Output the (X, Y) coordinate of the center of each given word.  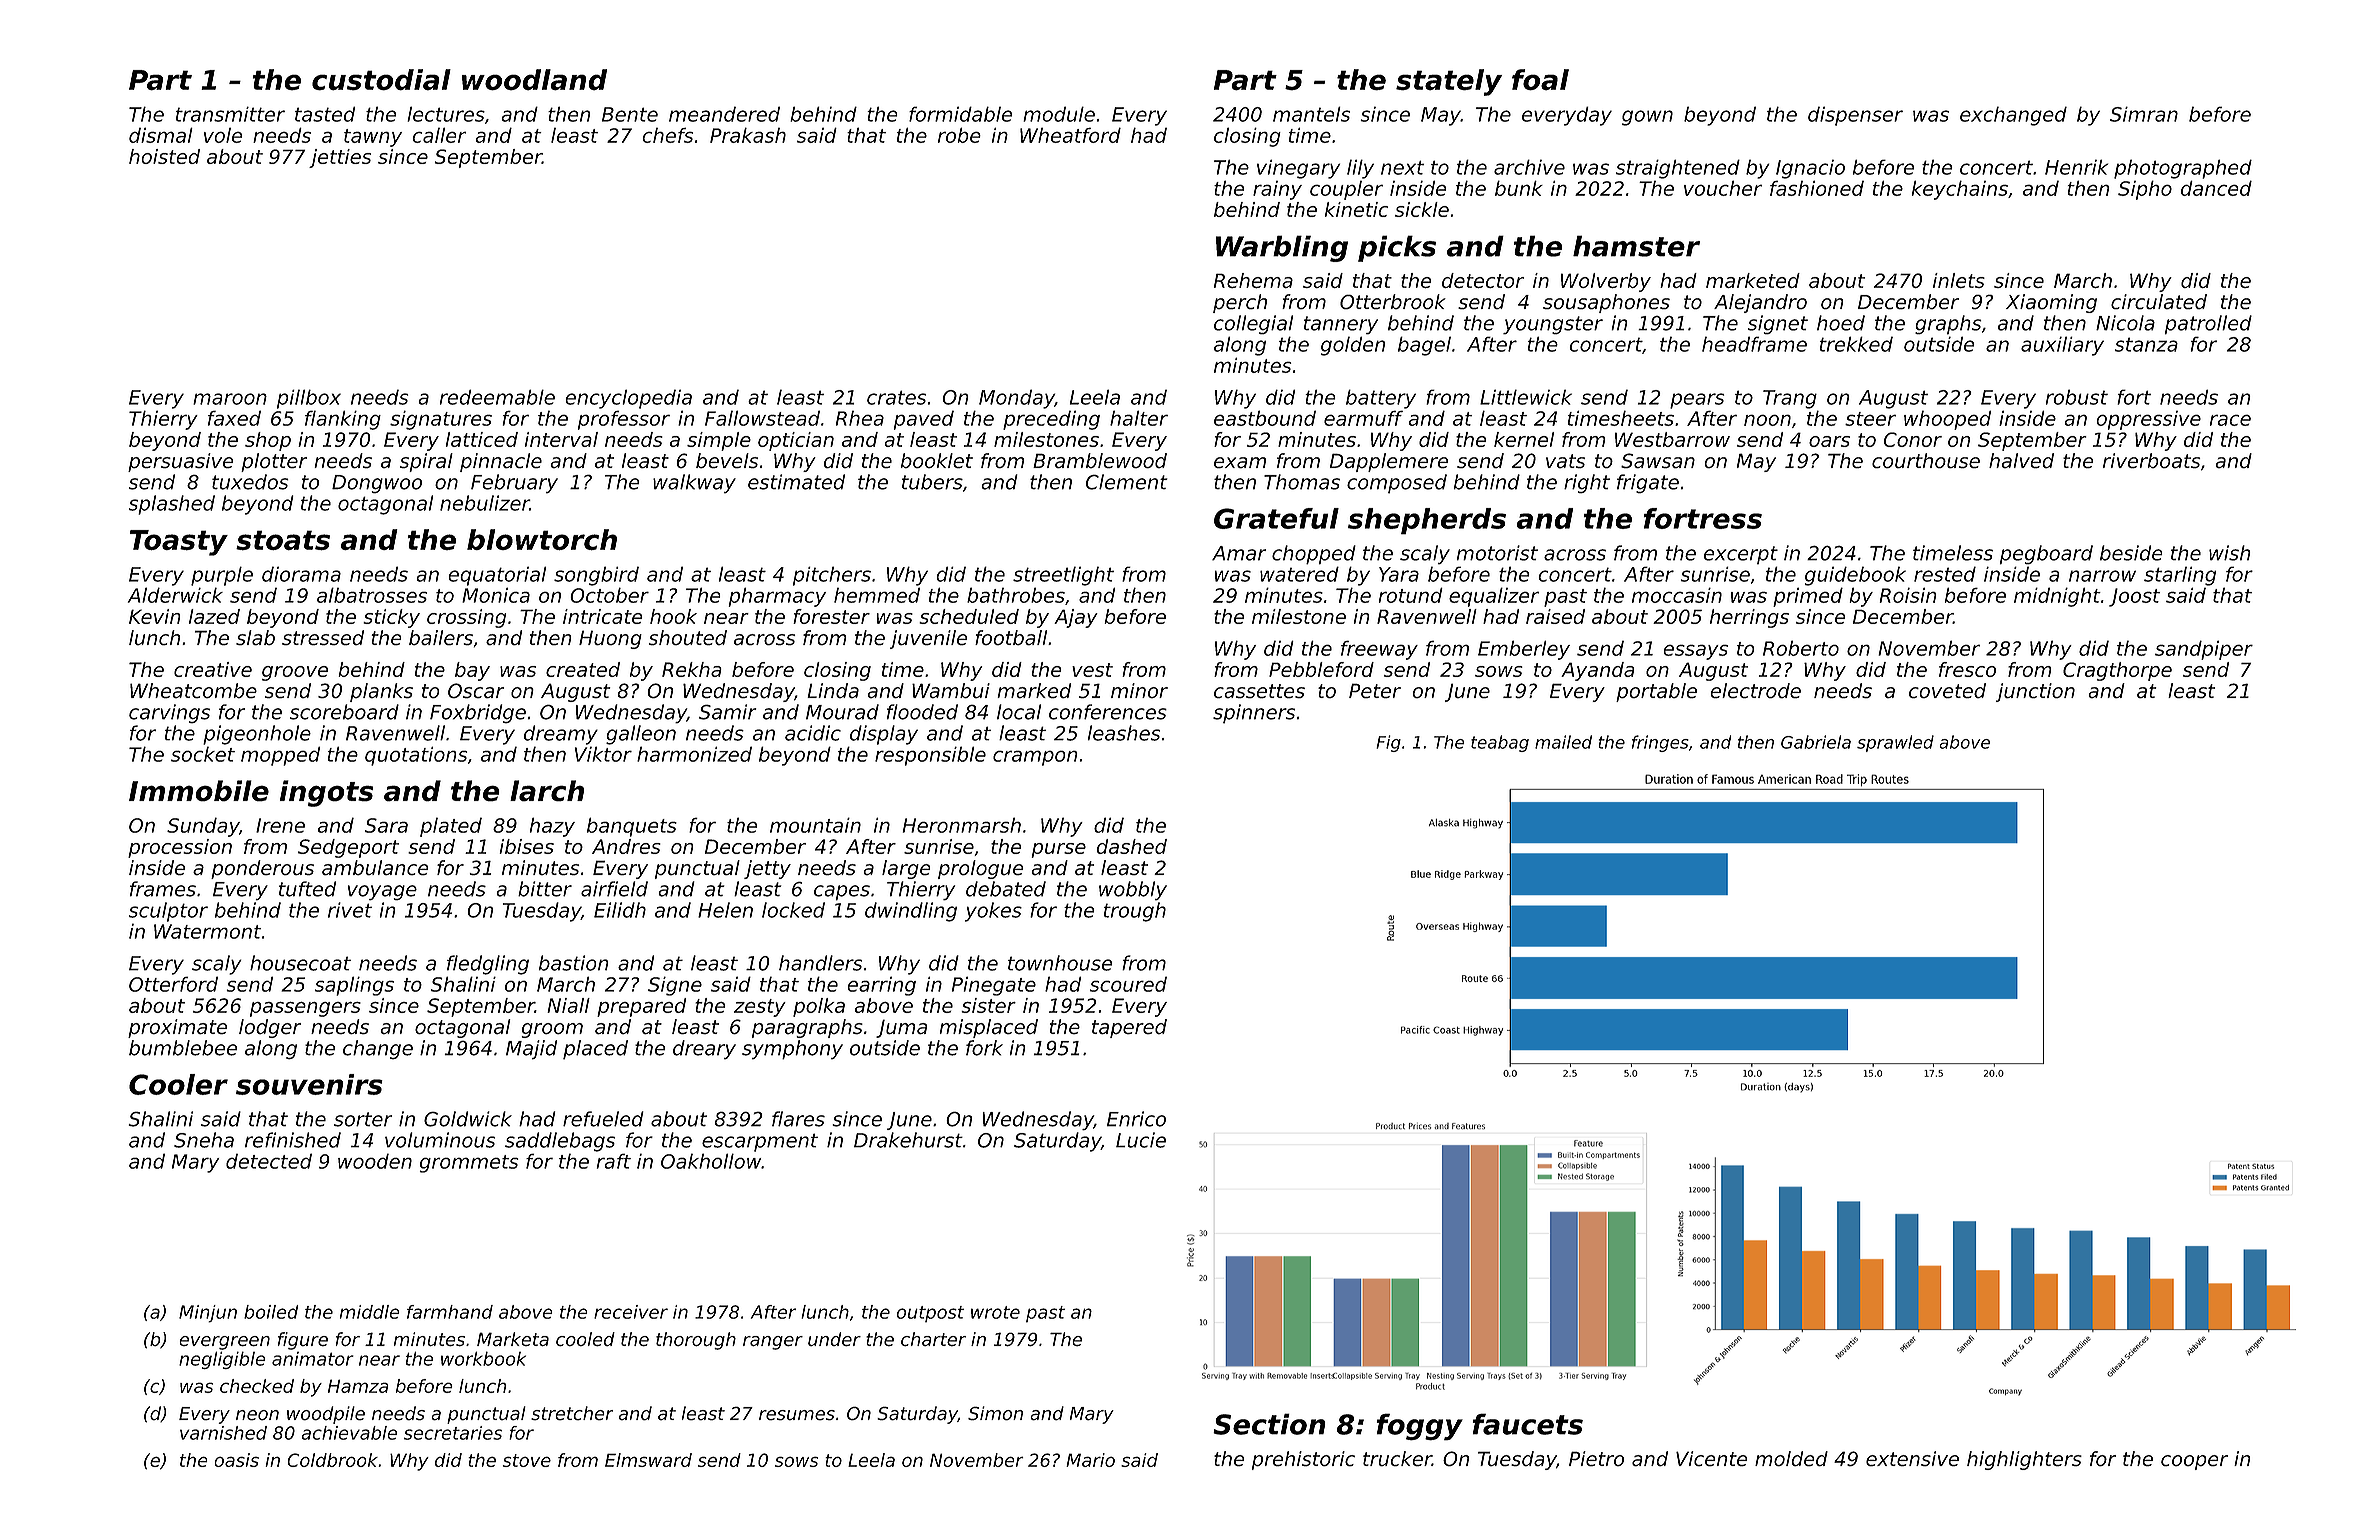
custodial (381, 80)
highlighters (2024, 1460)
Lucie (1141, 1140)
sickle (1422, 209)
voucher (1723, 188)
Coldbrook (332, 1460)
